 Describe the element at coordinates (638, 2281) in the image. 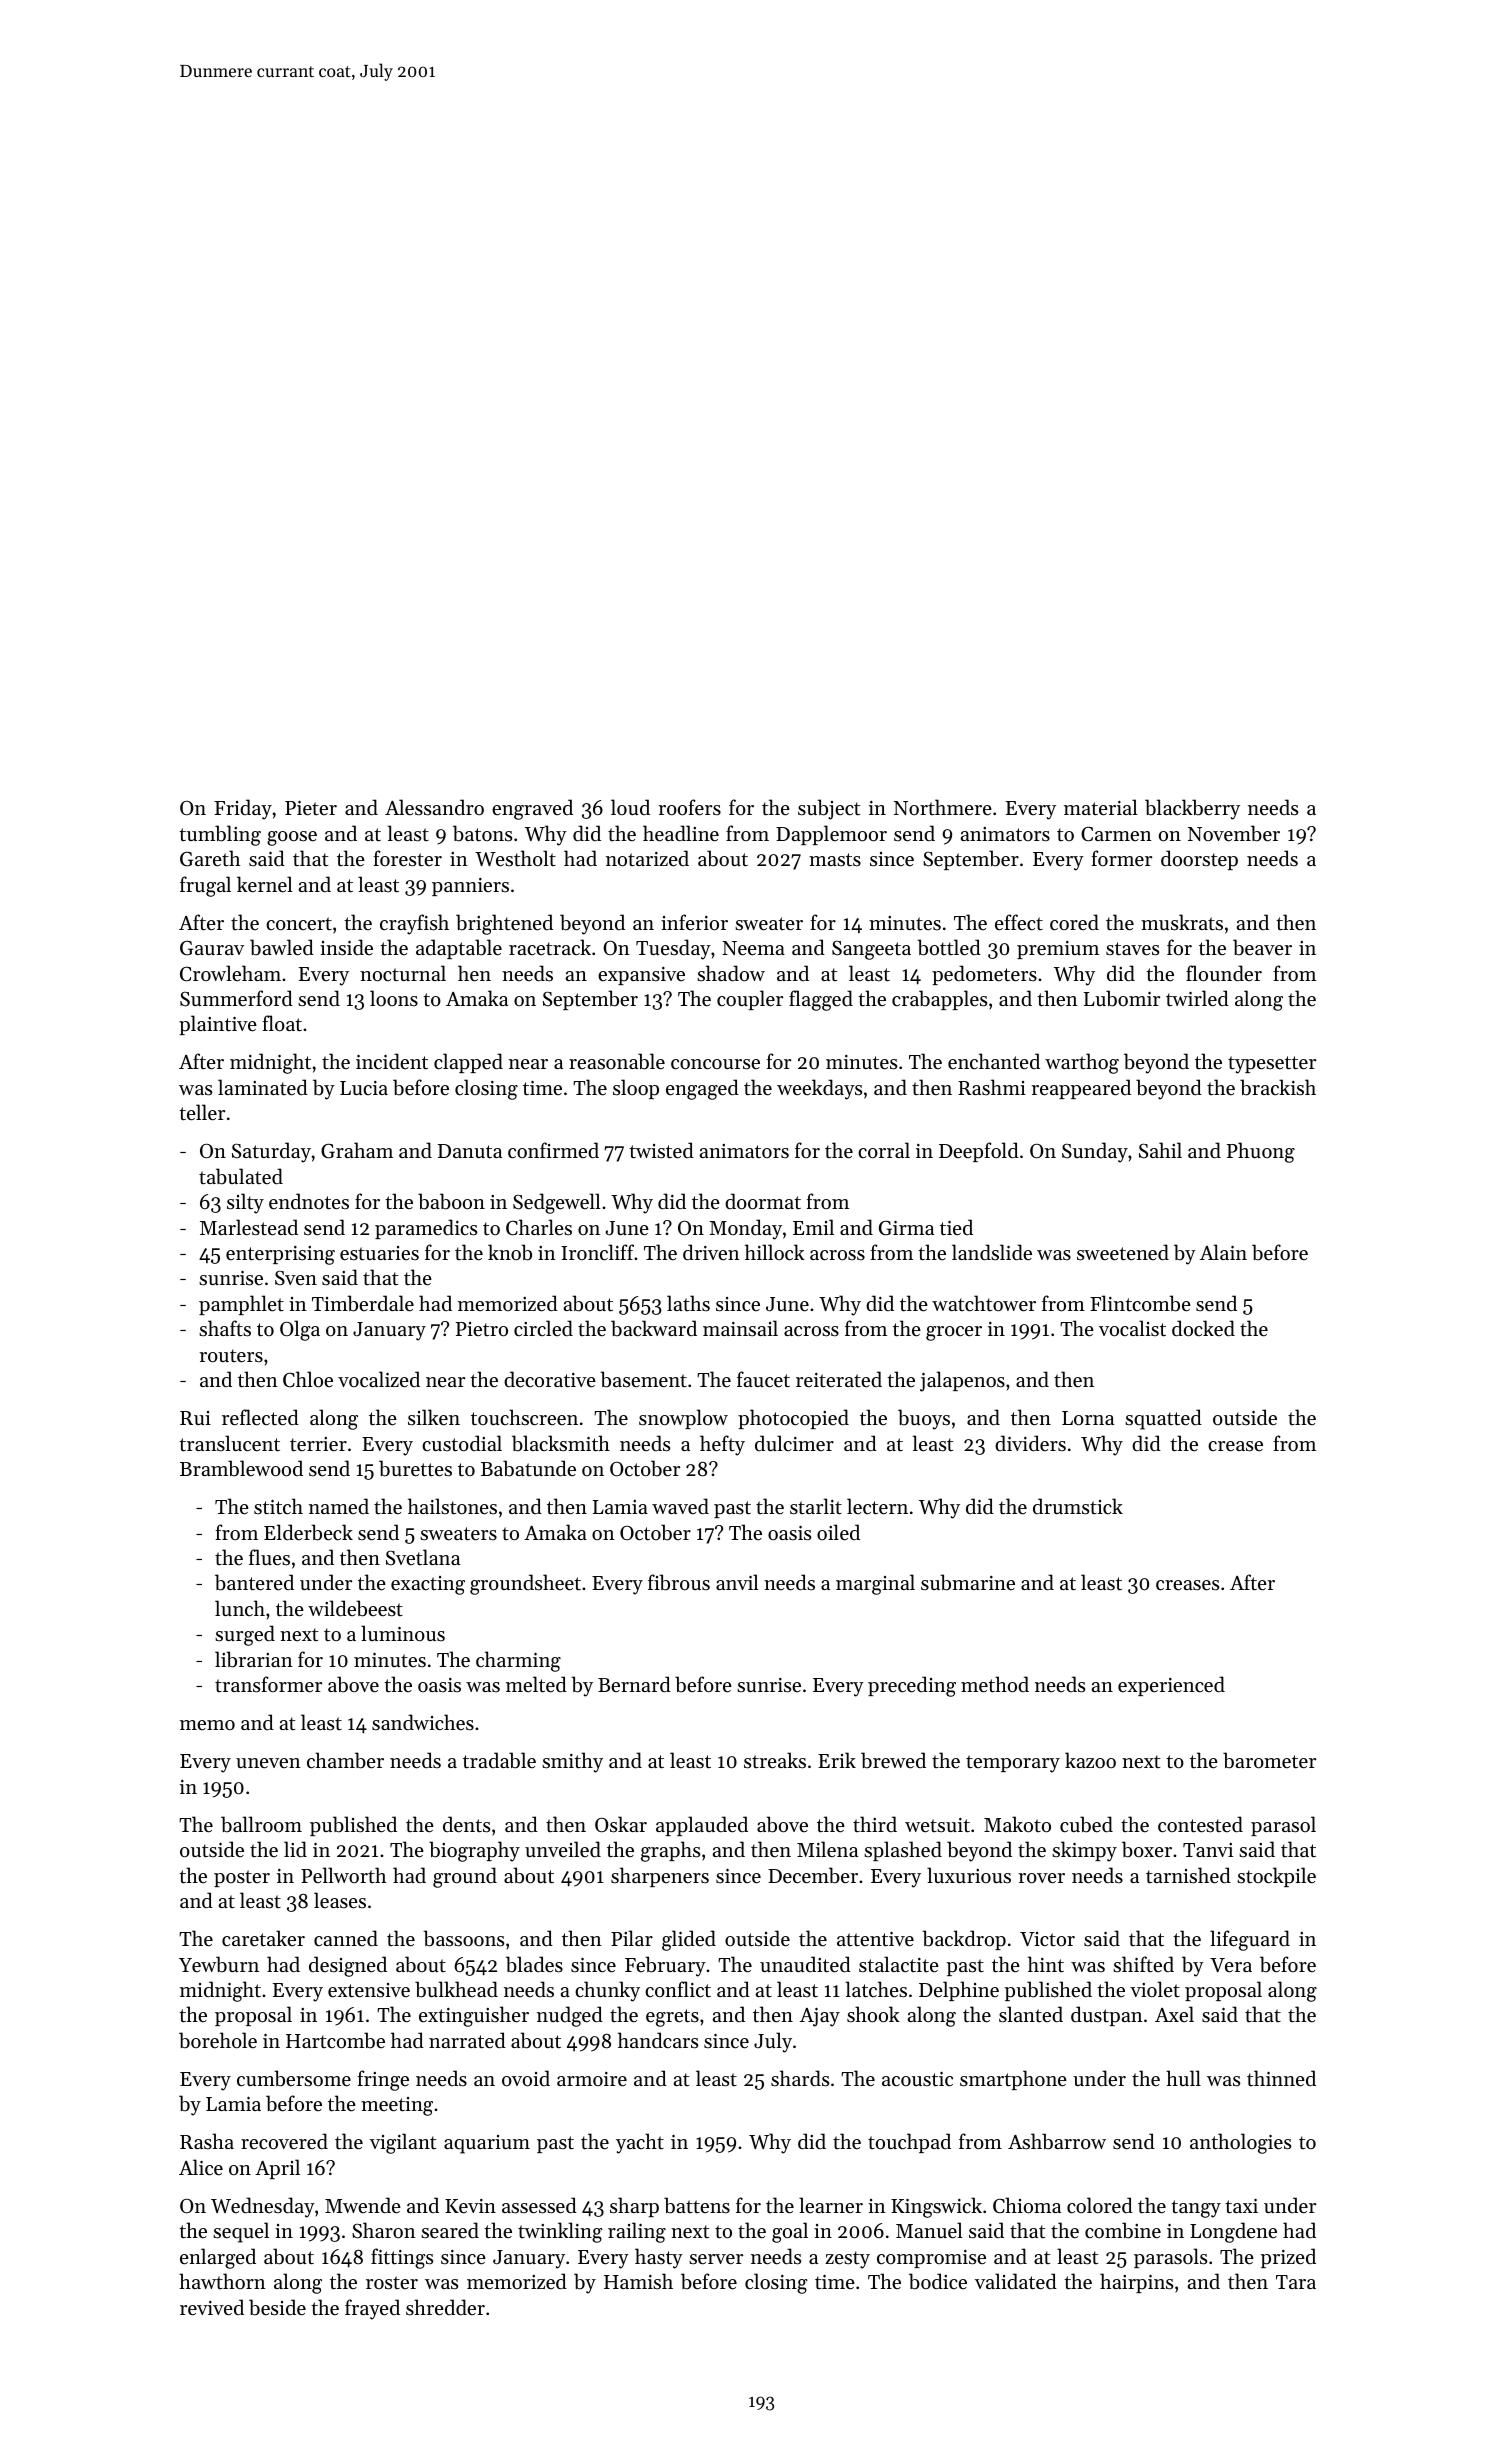

I see `Hamish` at that location.
